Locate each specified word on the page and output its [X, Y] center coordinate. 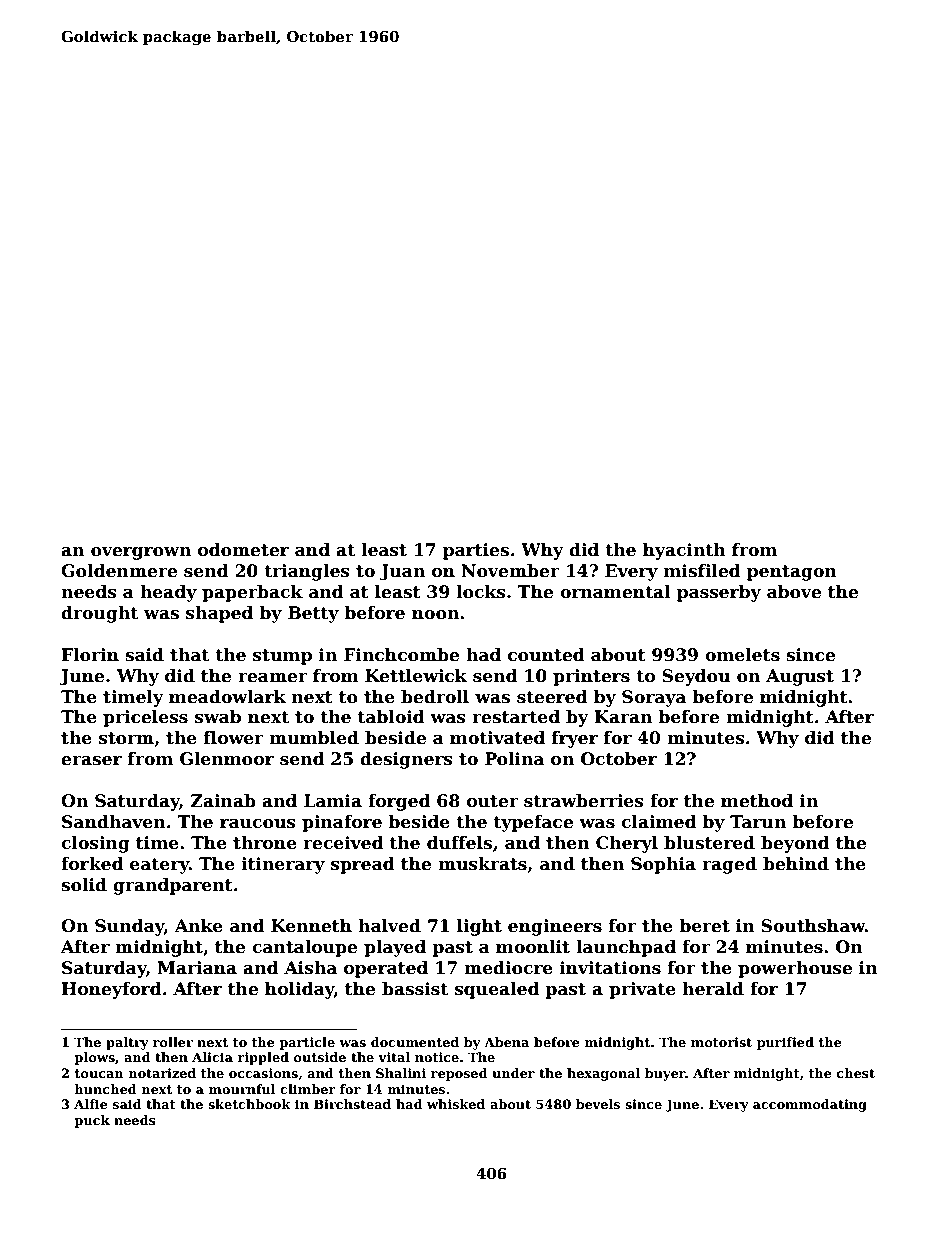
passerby [719, 593]
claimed [659, 822]
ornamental [615, 592]
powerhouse [795, 969]
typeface [533, 823]
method [757, 801]
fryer [575, 739]
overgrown [141, 553]
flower [234, 738]
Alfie [91, 1104]
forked [92, 864]
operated [386, 969]
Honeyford [111, 990]
